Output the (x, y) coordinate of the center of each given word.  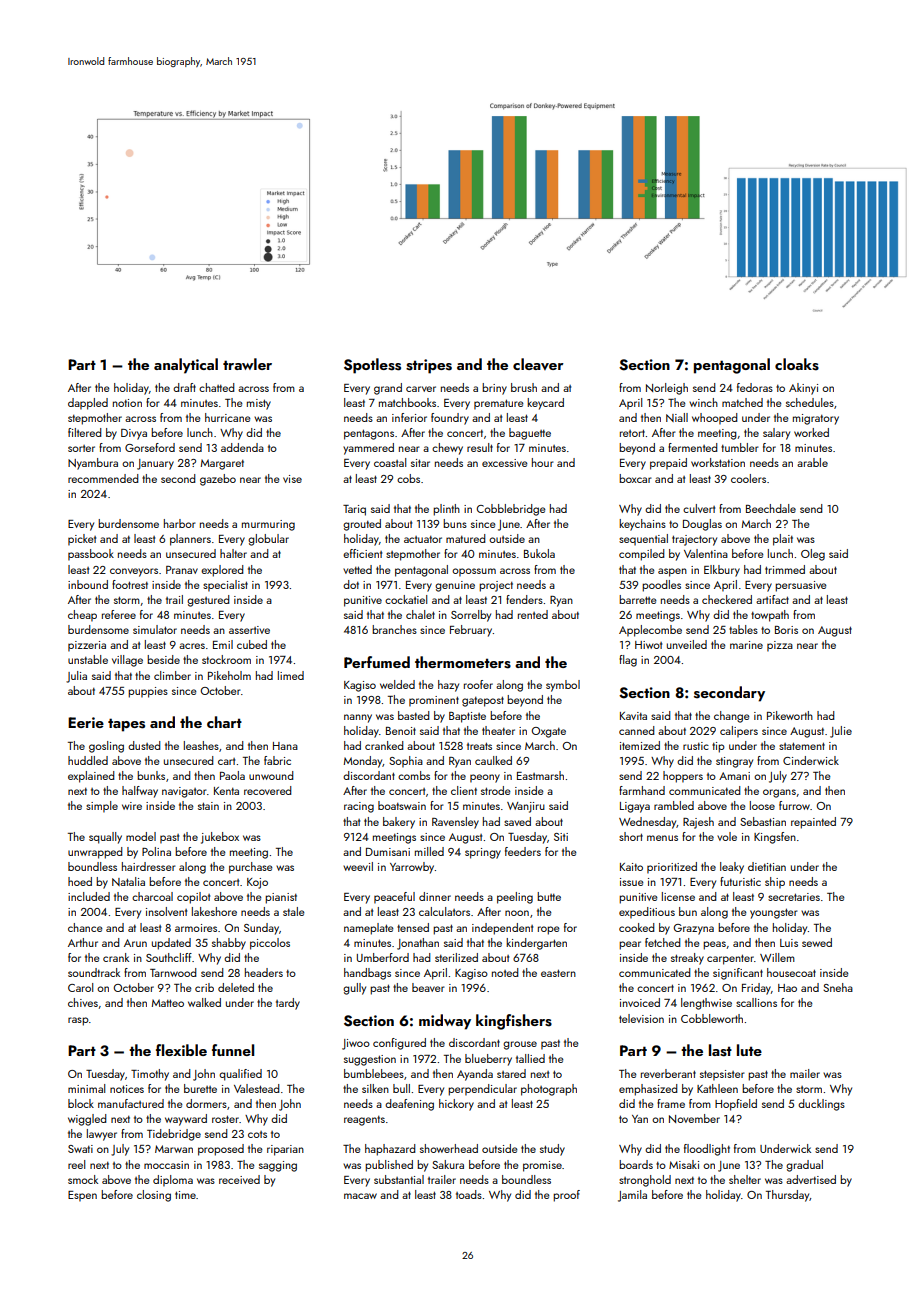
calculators (444, 911)
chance (85, 927)
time (185, 1195)
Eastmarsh (540, 775)
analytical (186, 366)
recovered (268, 790)
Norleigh (667, 389)
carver (421, 389)
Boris (786, 630)
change (732, 717)
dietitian (767, 866)
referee (119, 614)
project (496, 586)
